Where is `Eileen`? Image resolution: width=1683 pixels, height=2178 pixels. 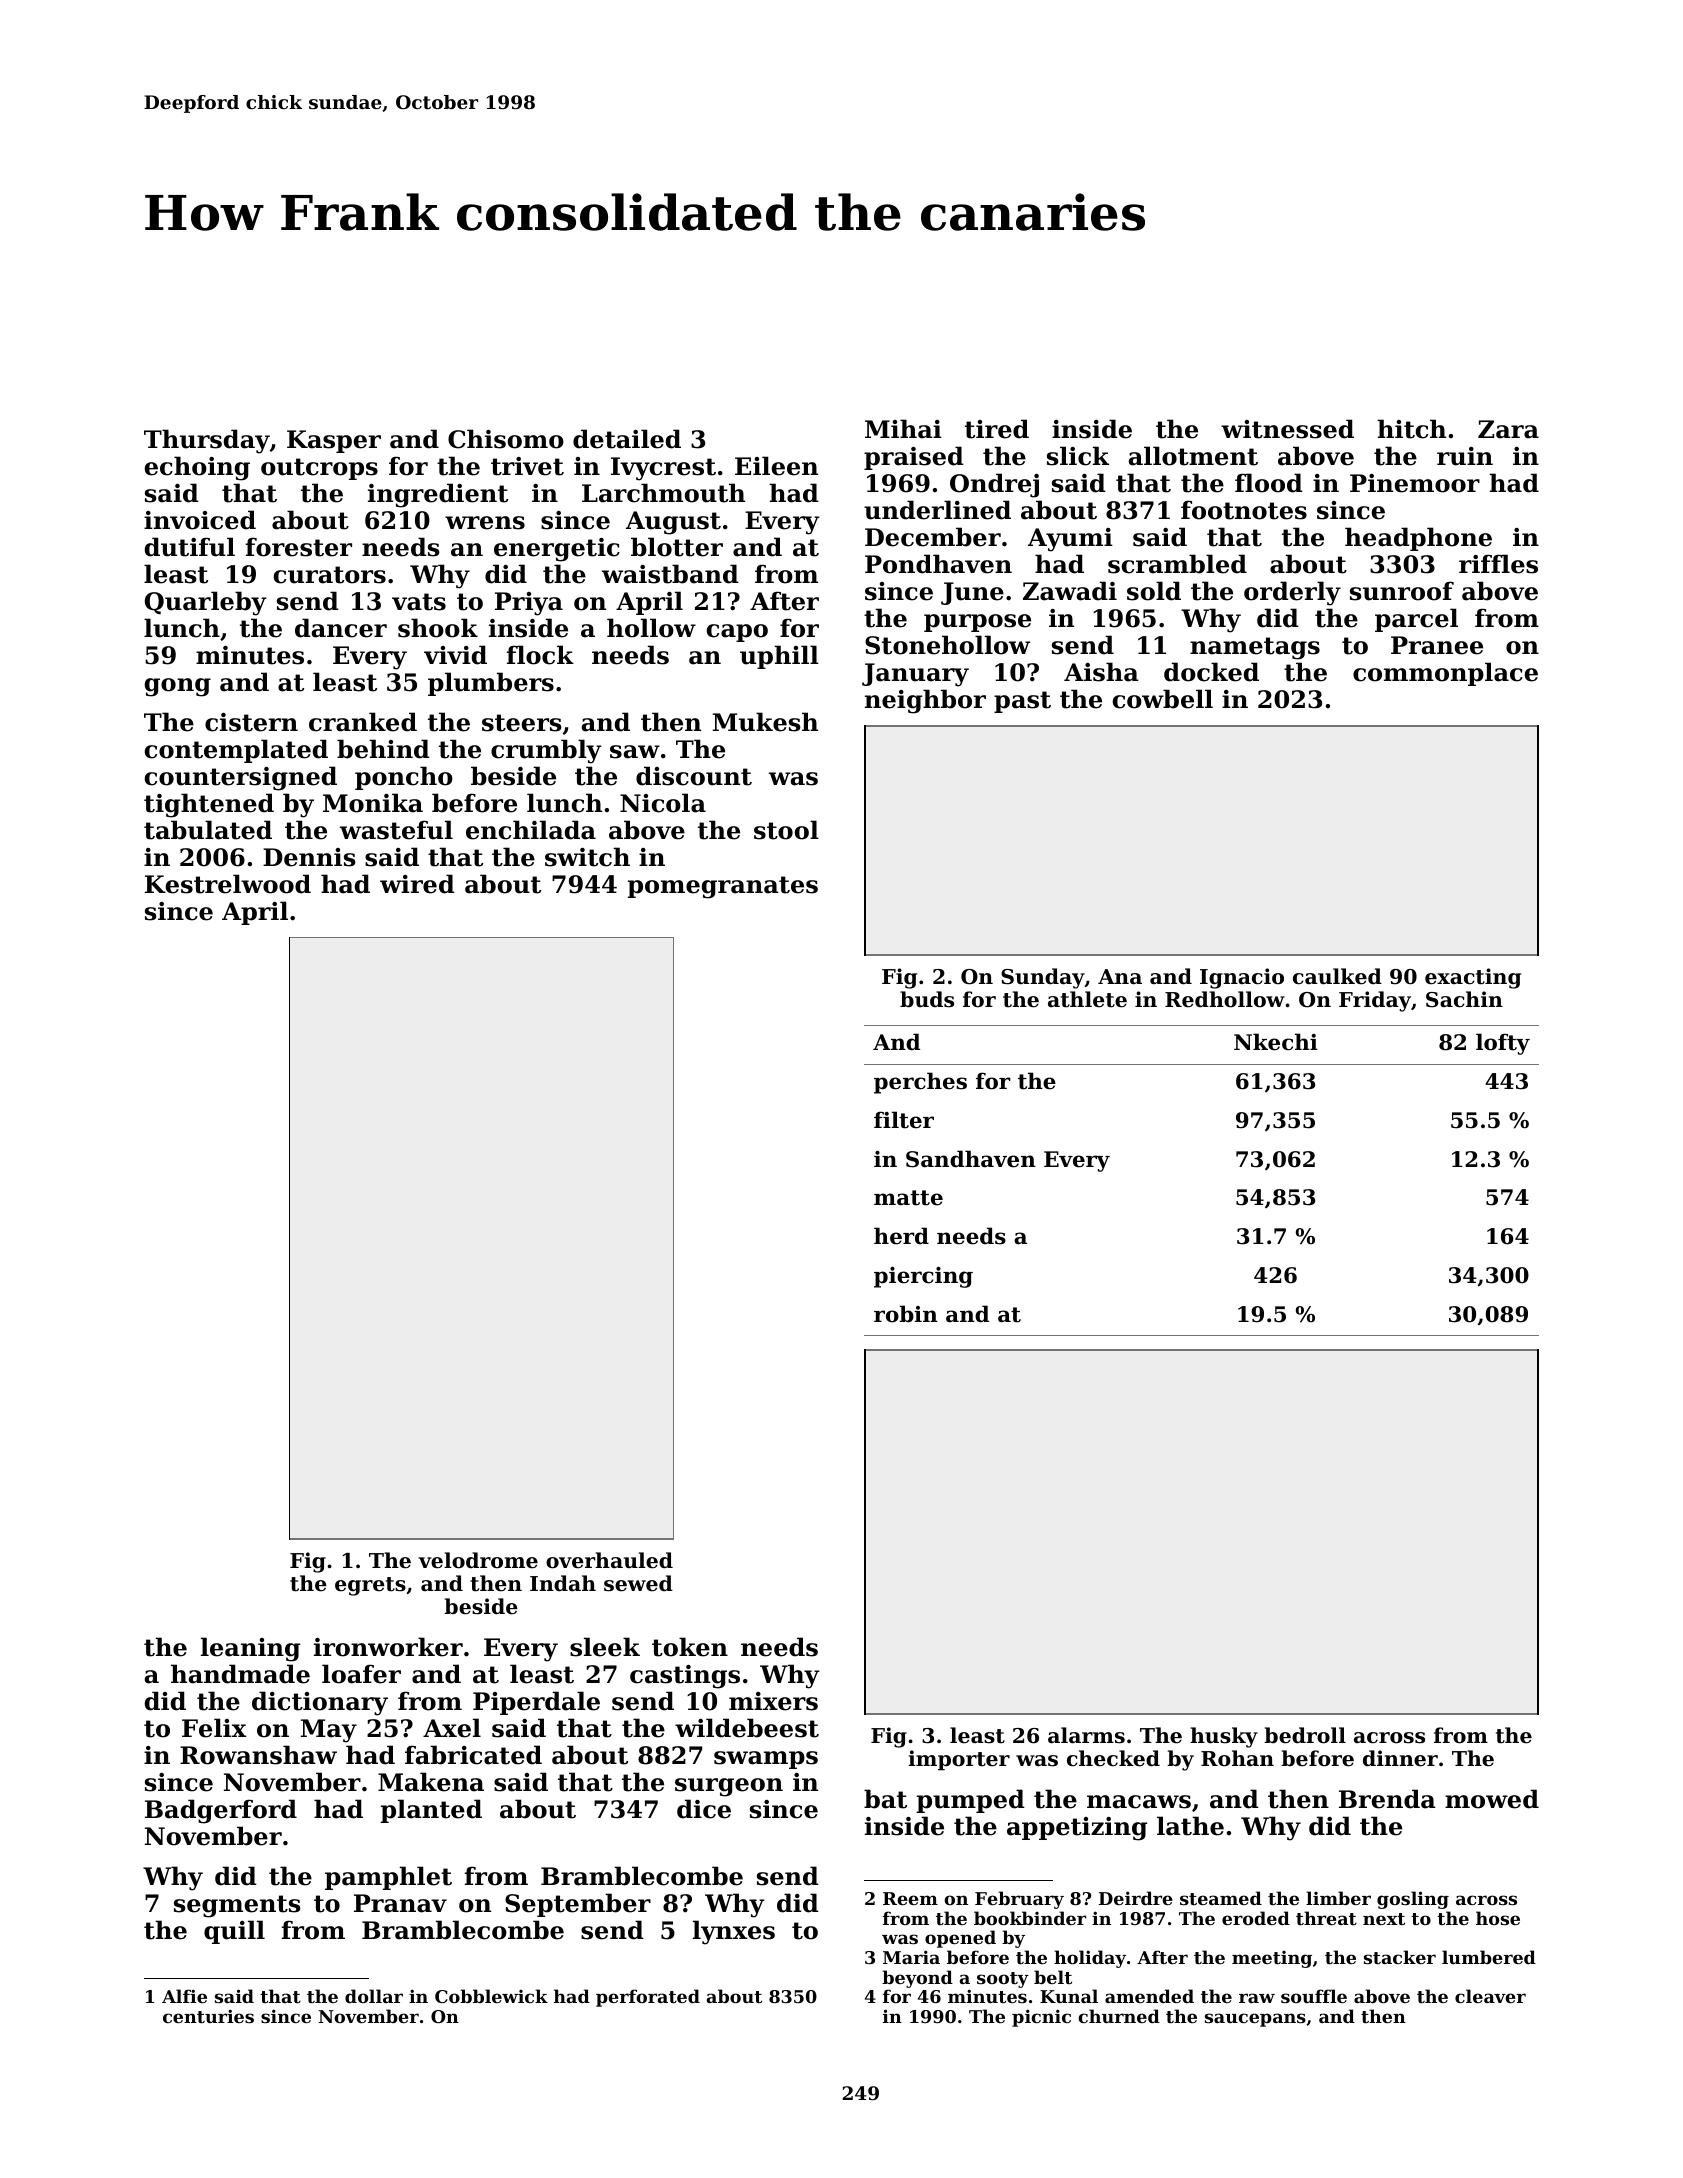
Eileen is located at coordinates (776, 466).
